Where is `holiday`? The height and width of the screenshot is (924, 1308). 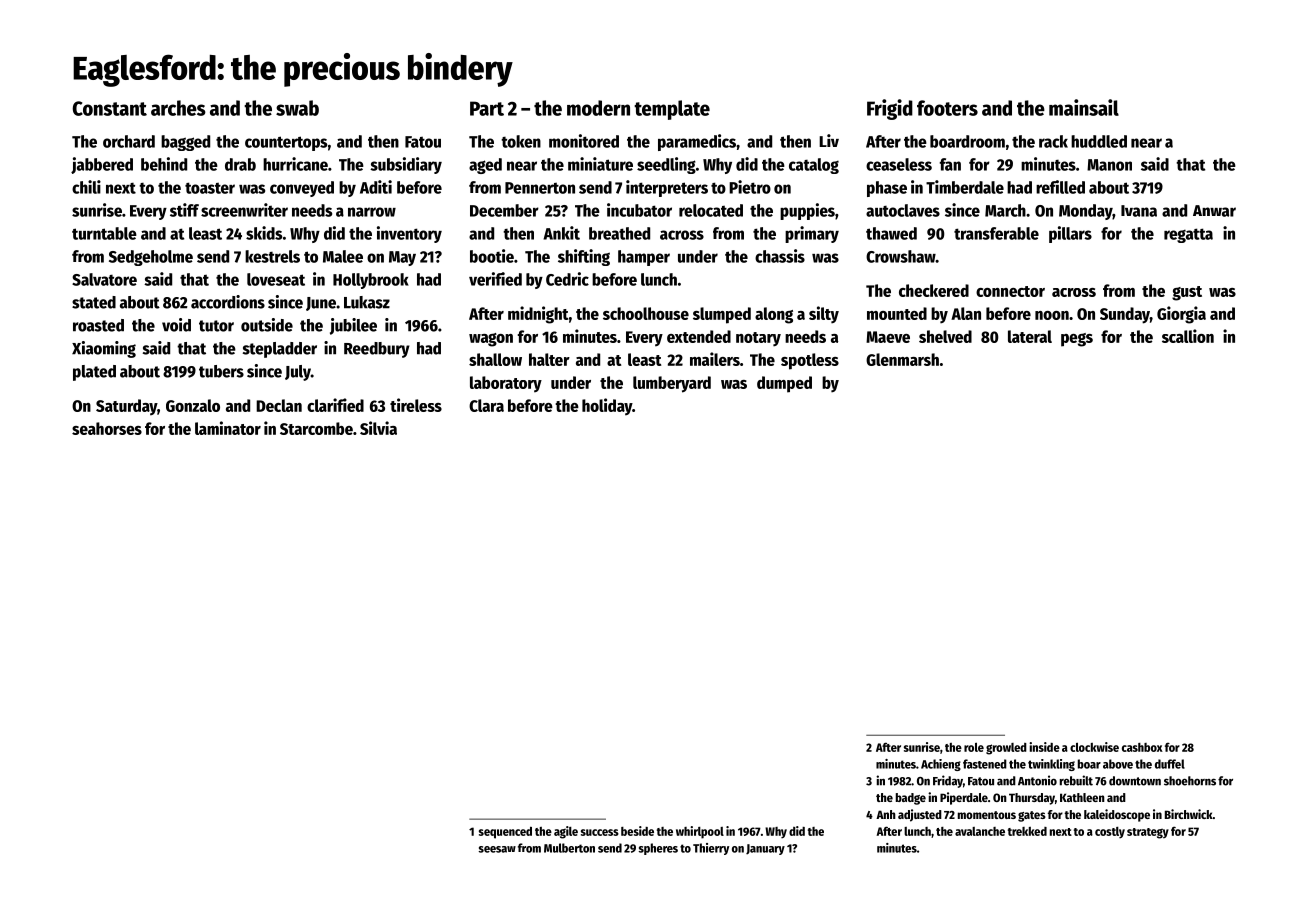 holiday is located at coordinates (607, 407).
